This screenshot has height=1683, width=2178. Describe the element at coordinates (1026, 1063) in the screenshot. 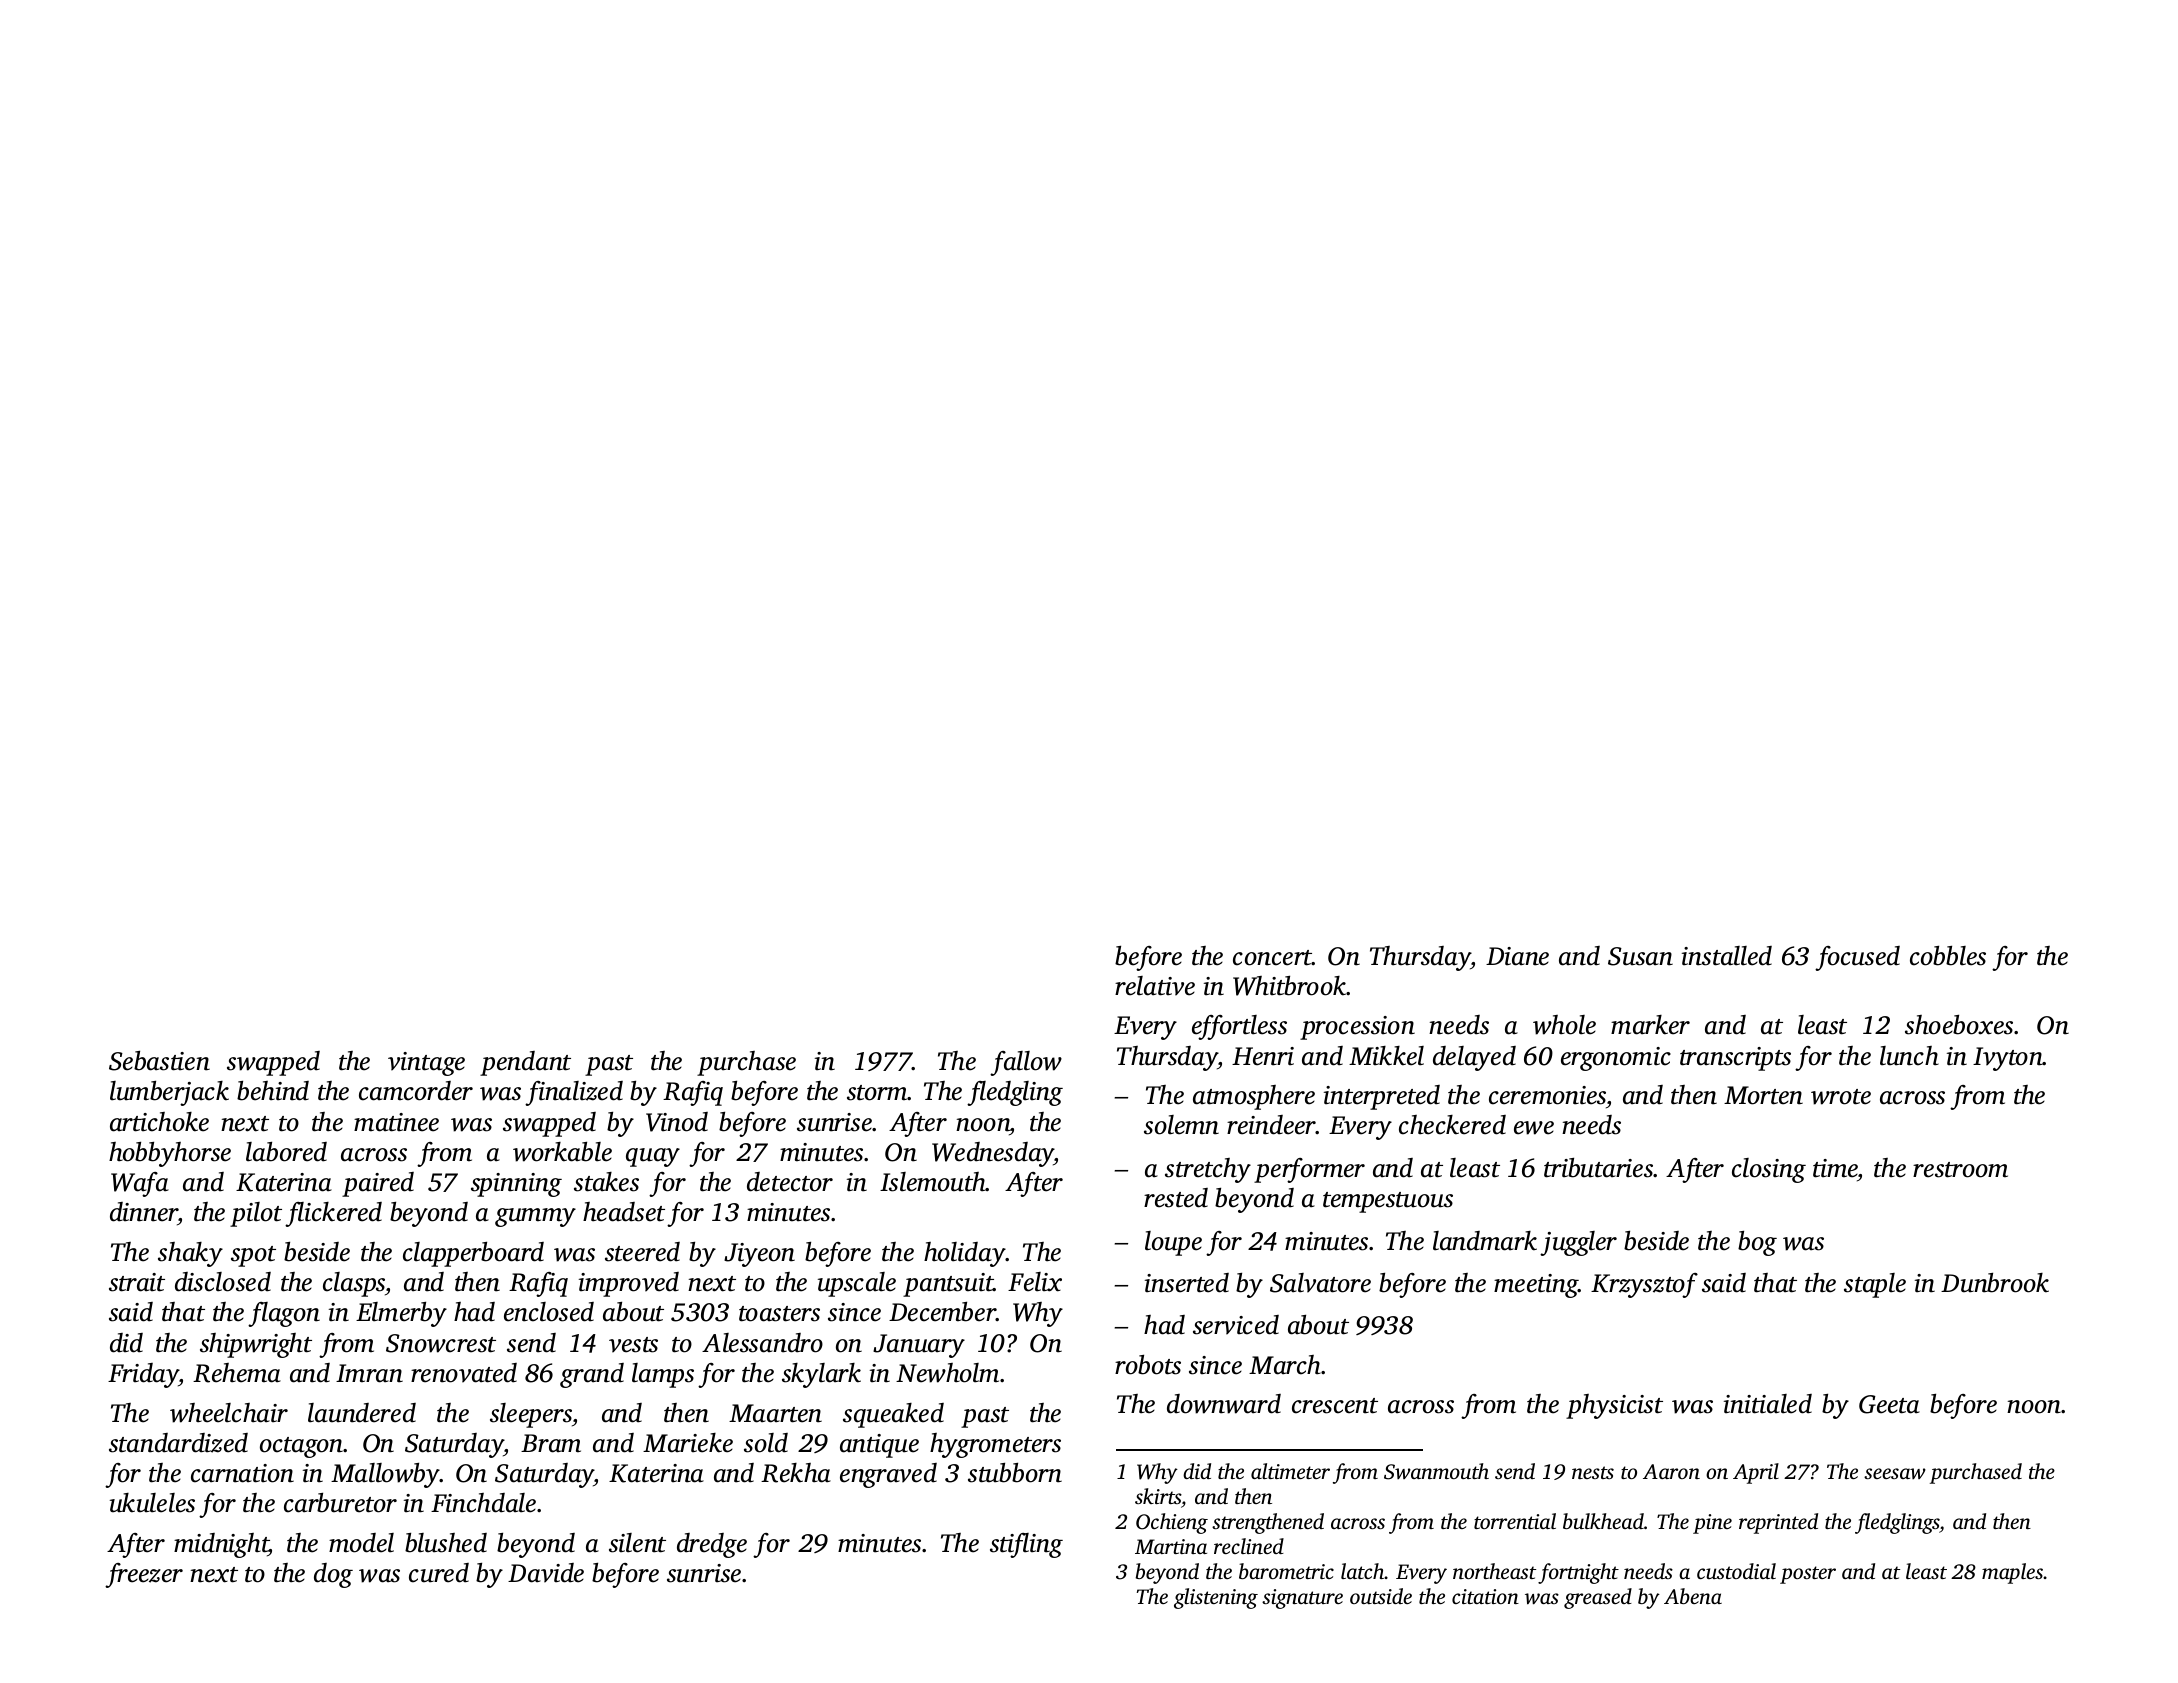

I see `fallow` at that location.
